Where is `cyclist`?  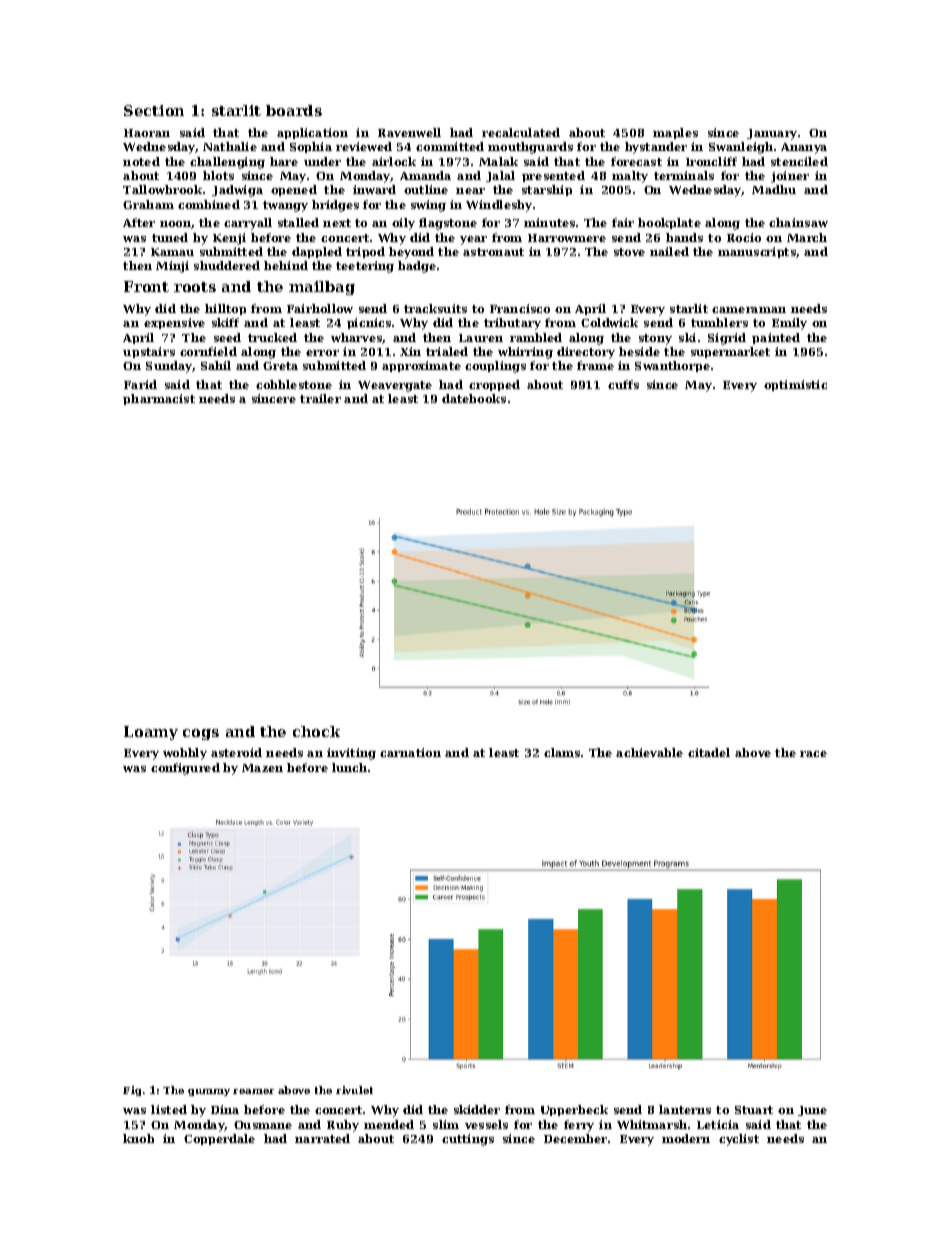 cyclist is located at coordinates (739, 1140).
